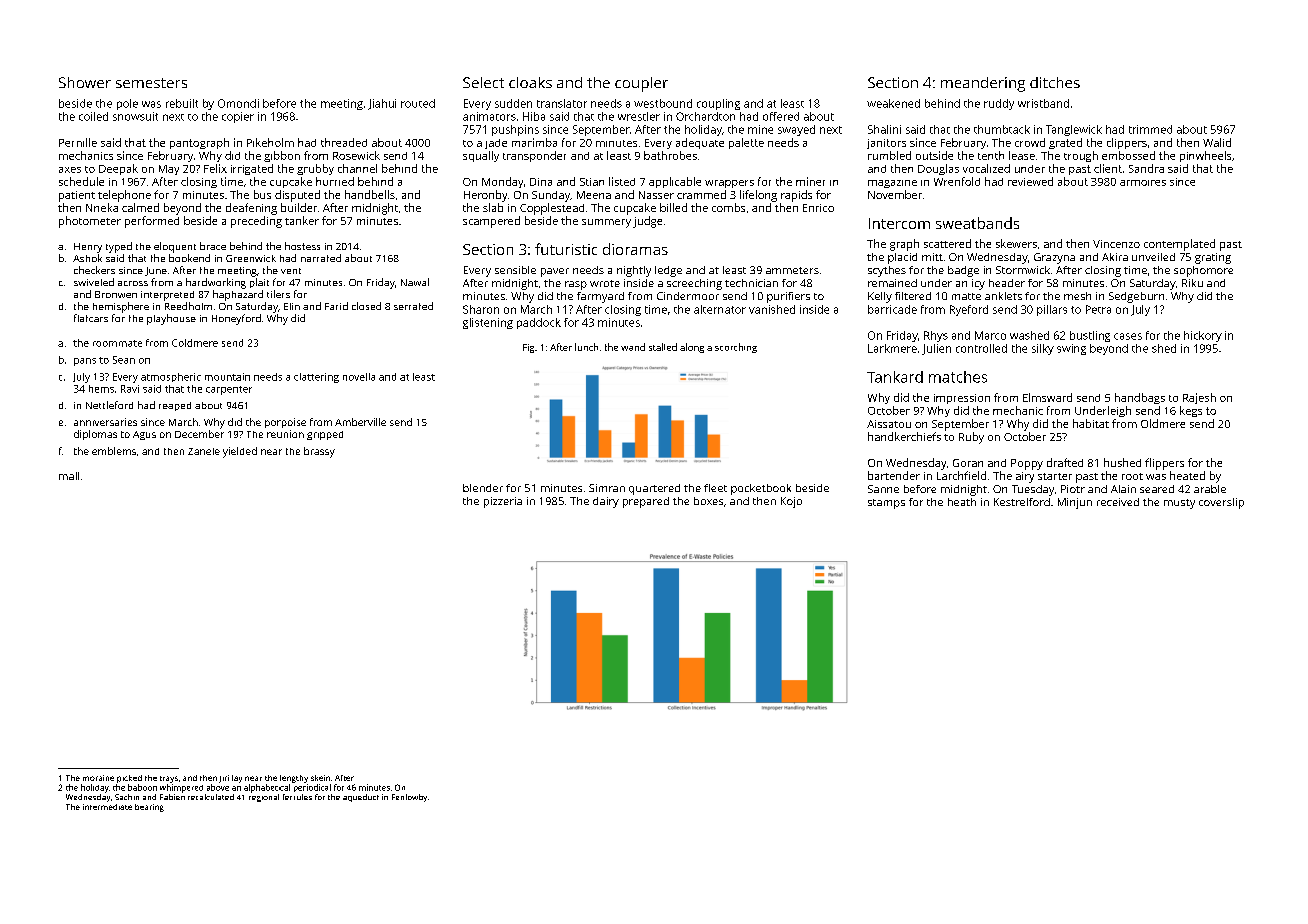  Describe the element at coordinates (204, 451) in the screenshot. I see `Zanele` at that location.
